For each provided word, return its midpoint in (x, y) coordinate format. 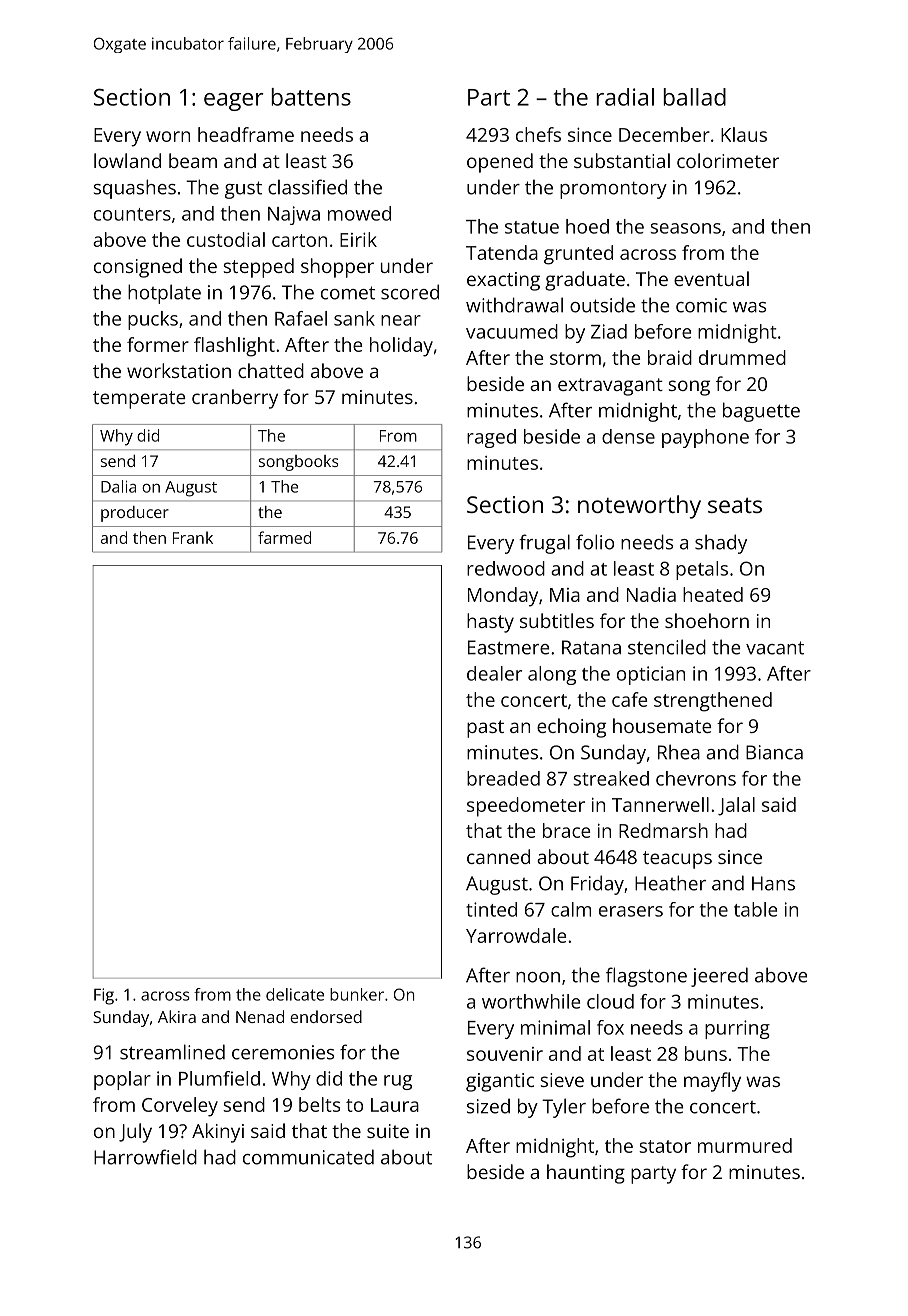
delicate (295, 994)
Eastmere (508, 647)
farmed (284, 537)
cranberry (235, 399)
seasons (685, 228)
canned (498, 856)
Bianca (774, 752)
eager (234, 102)
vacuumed (512, 331)
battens (311, 97)
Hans (773, 883)
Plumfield (219, 1078)
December (664, 134)
